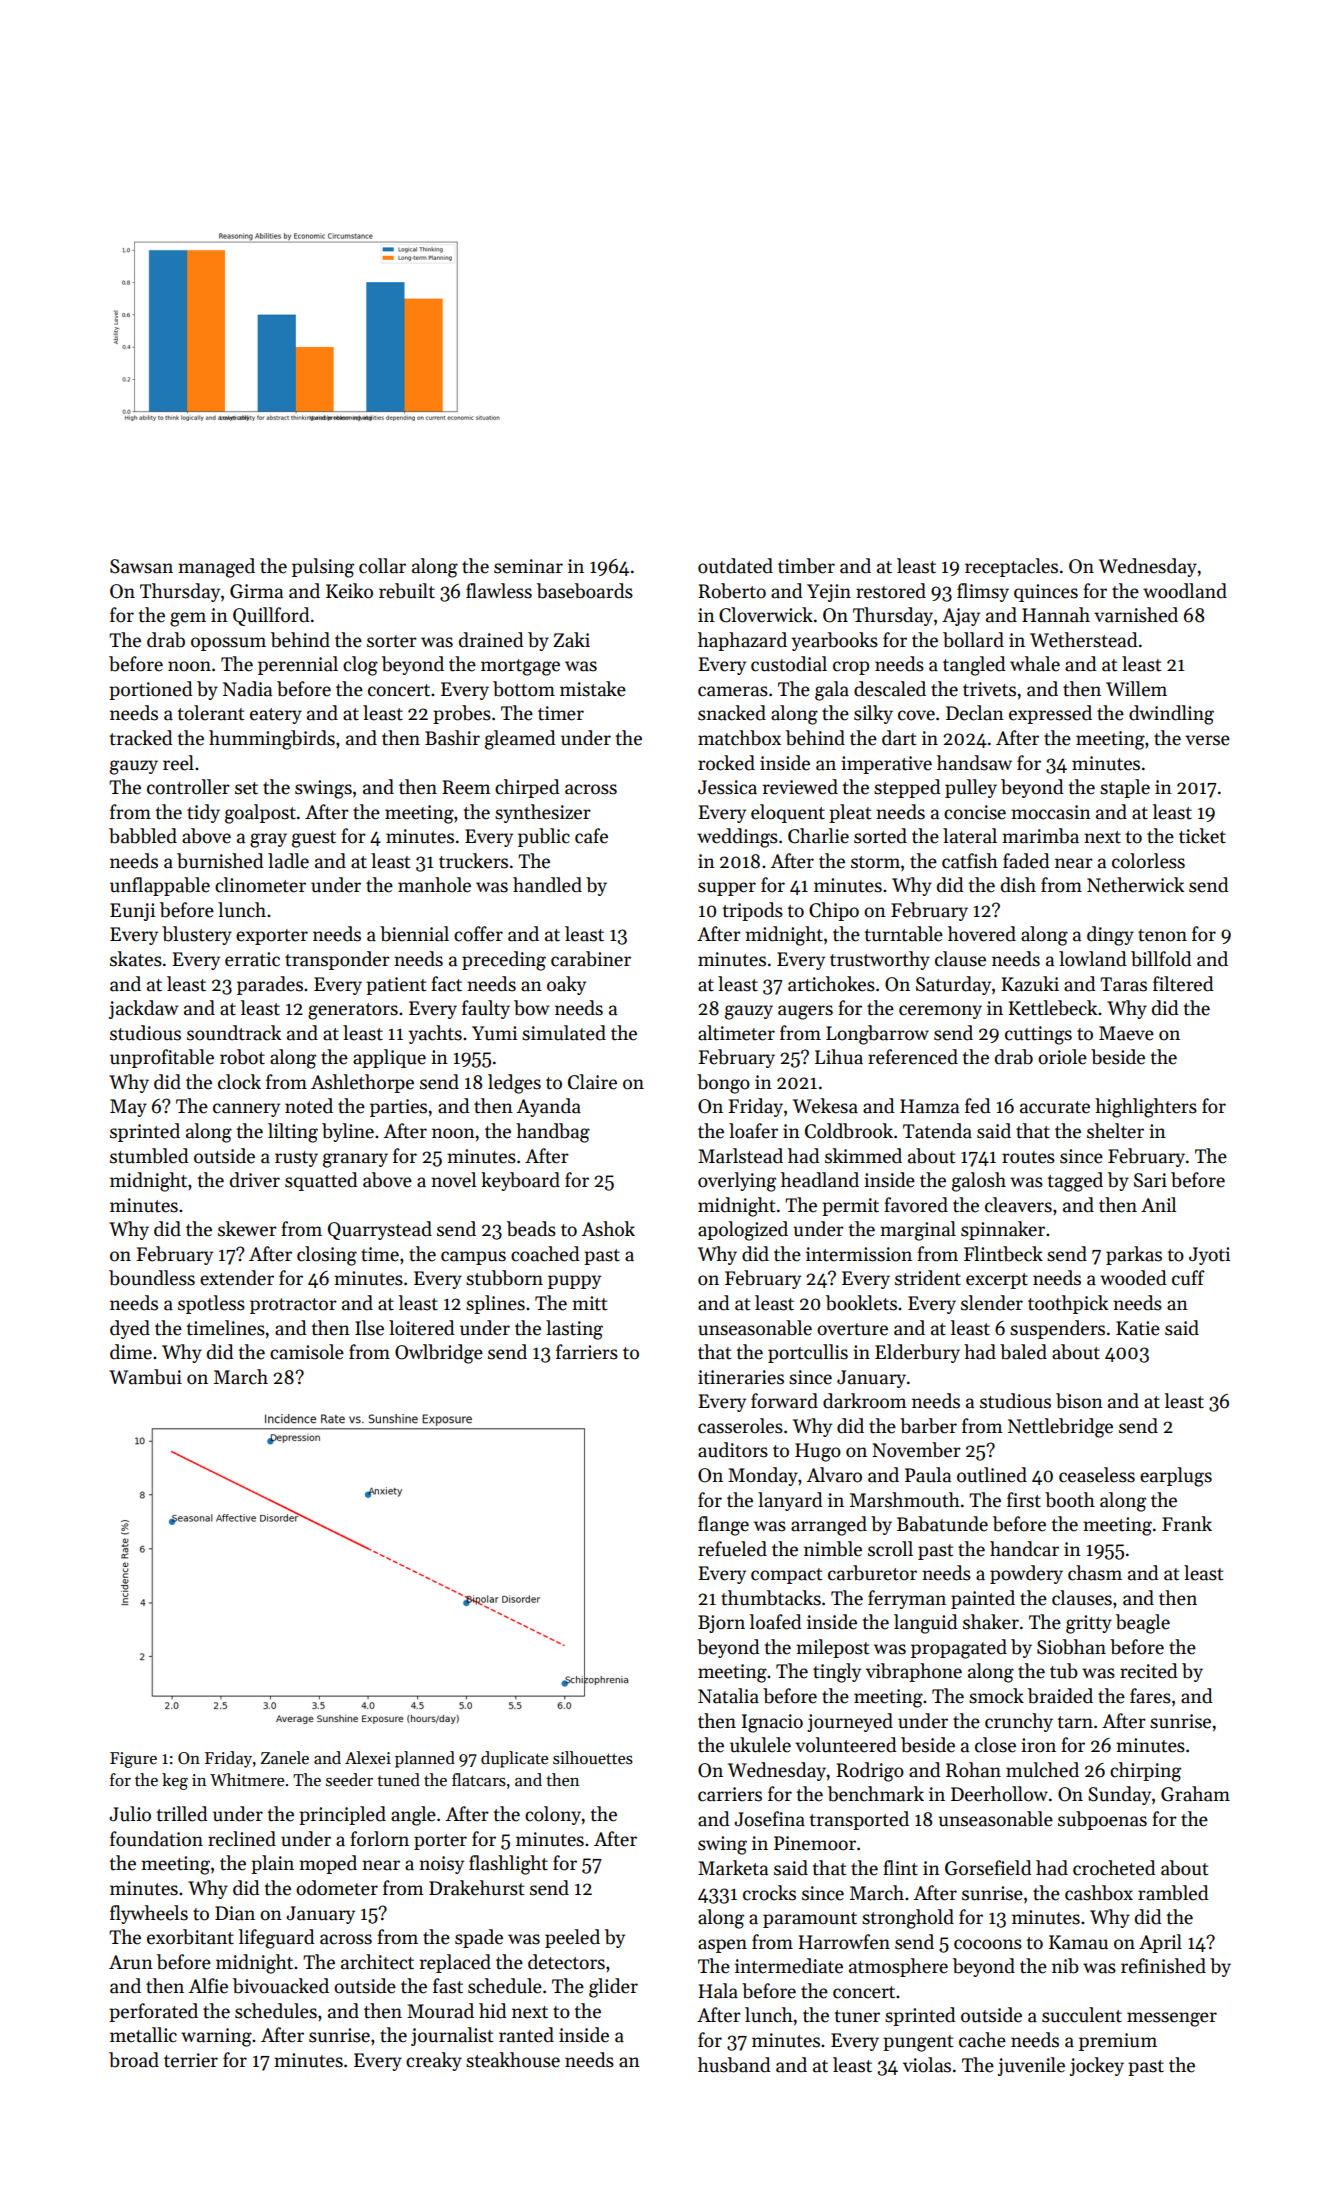  I want to click on detectors, so click(566, 1962).
